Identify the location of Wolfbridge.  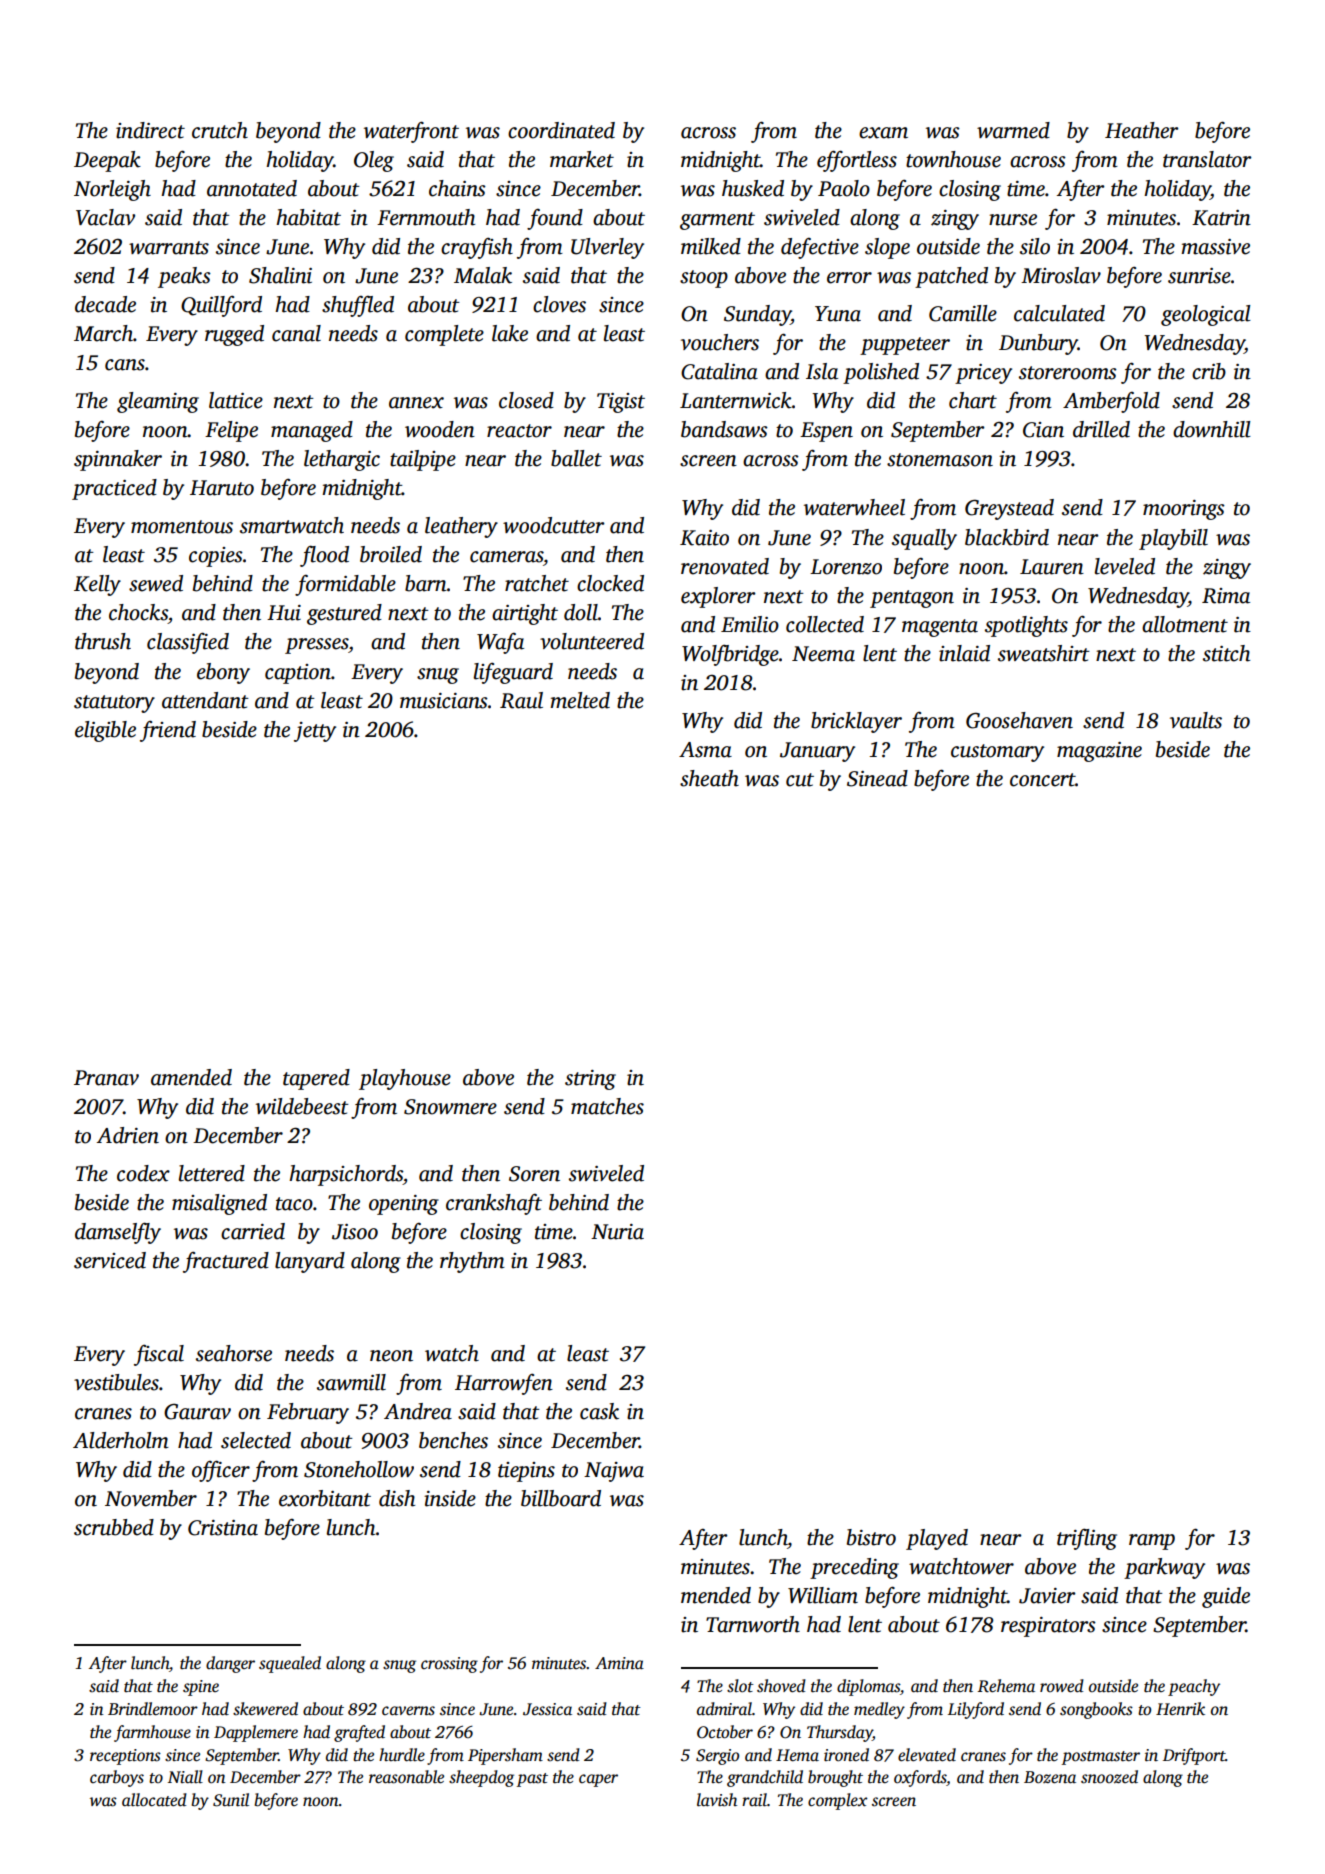
(730, 655).
